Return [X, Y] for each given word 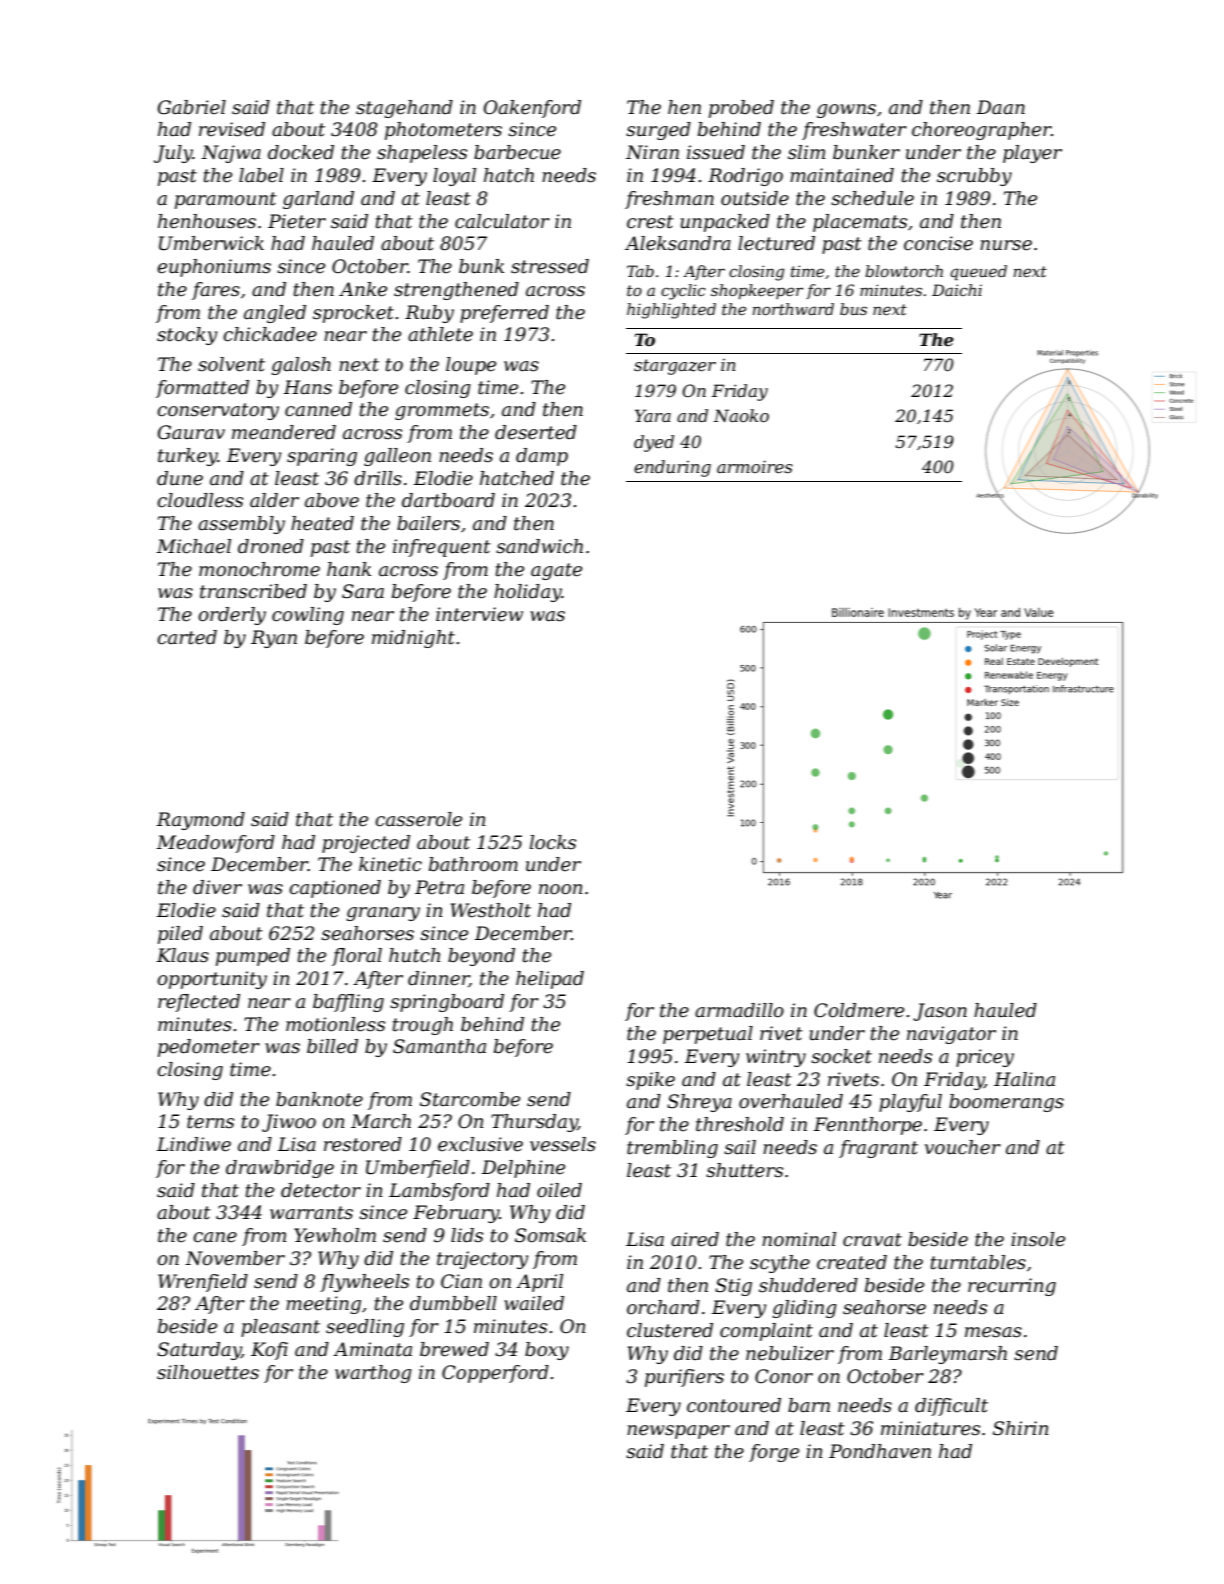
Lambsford [439, 1192]
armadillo [739, 1010]
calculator [502, 221]
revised [232, 129]
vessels [563, 1144]
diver [217, 887]
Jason [940, 1012]
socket [841, 1056]
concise [938, 243]
